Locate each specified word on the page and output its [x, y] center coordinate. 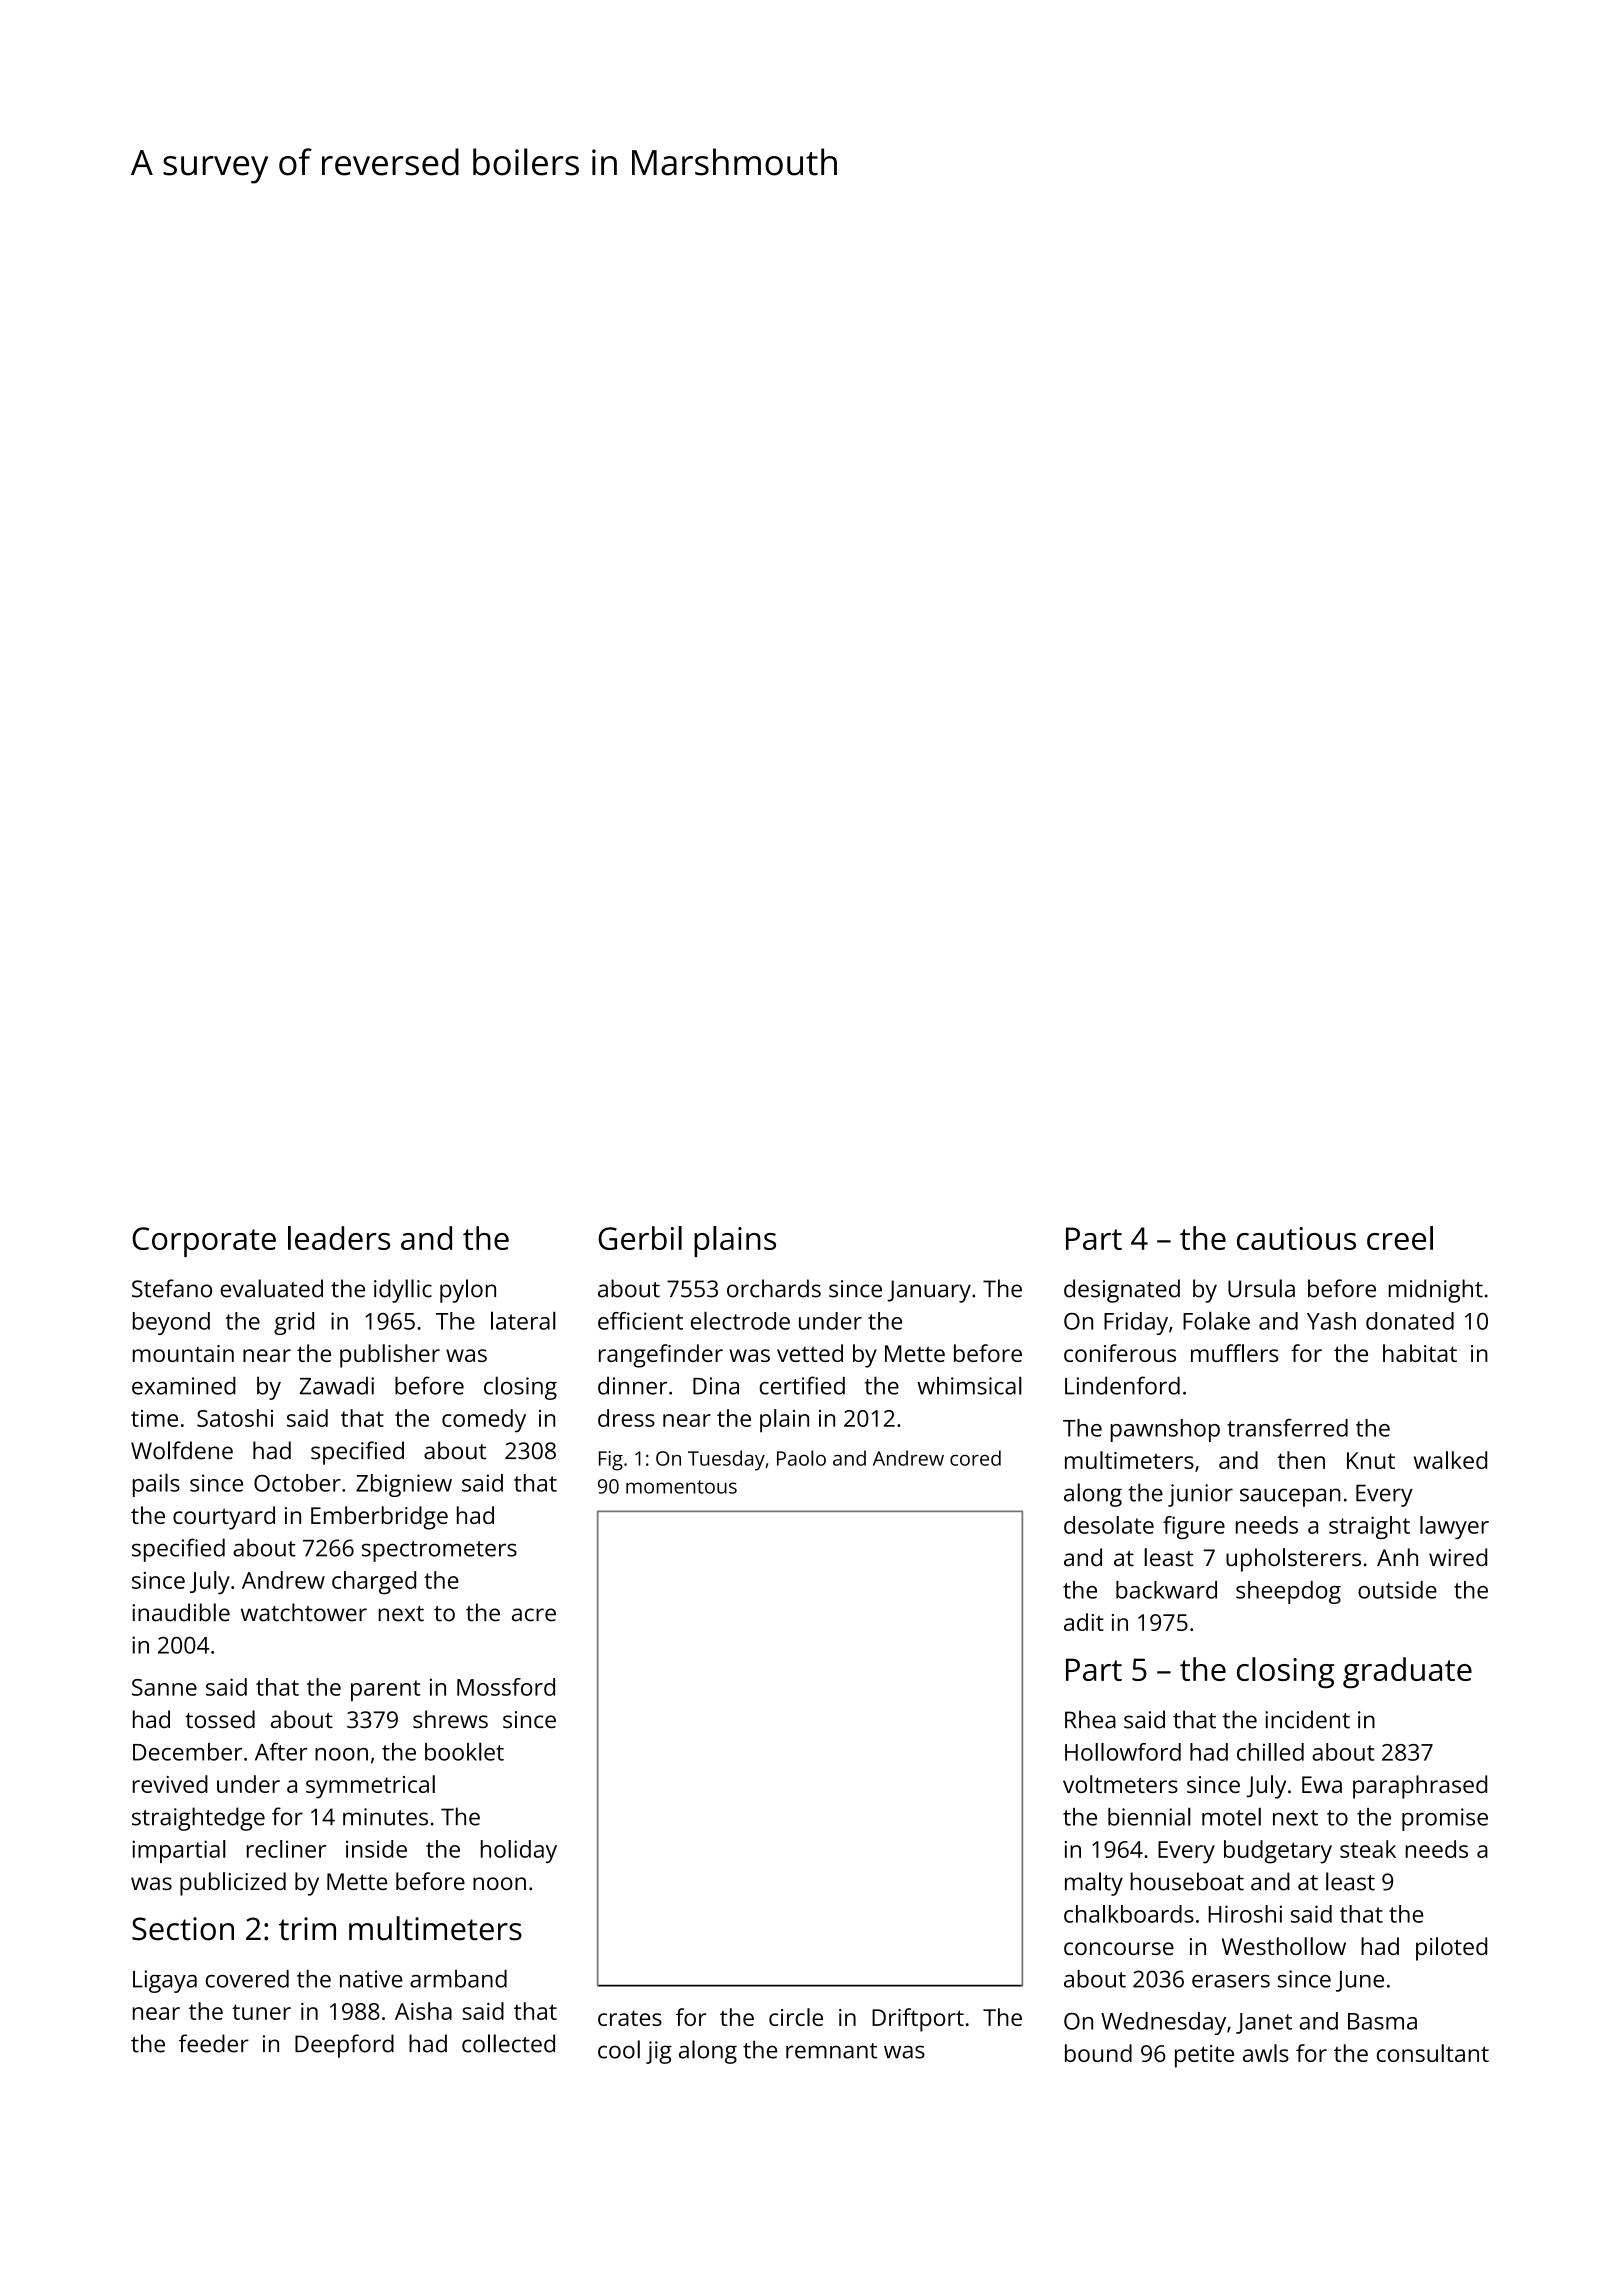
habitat [1420, 1353]
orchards [774, 1288]
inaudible [181, 1612]
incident [1307, 1719]
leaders [339, 1238]
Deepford [344, 2046]
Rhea [1090, 1719]
